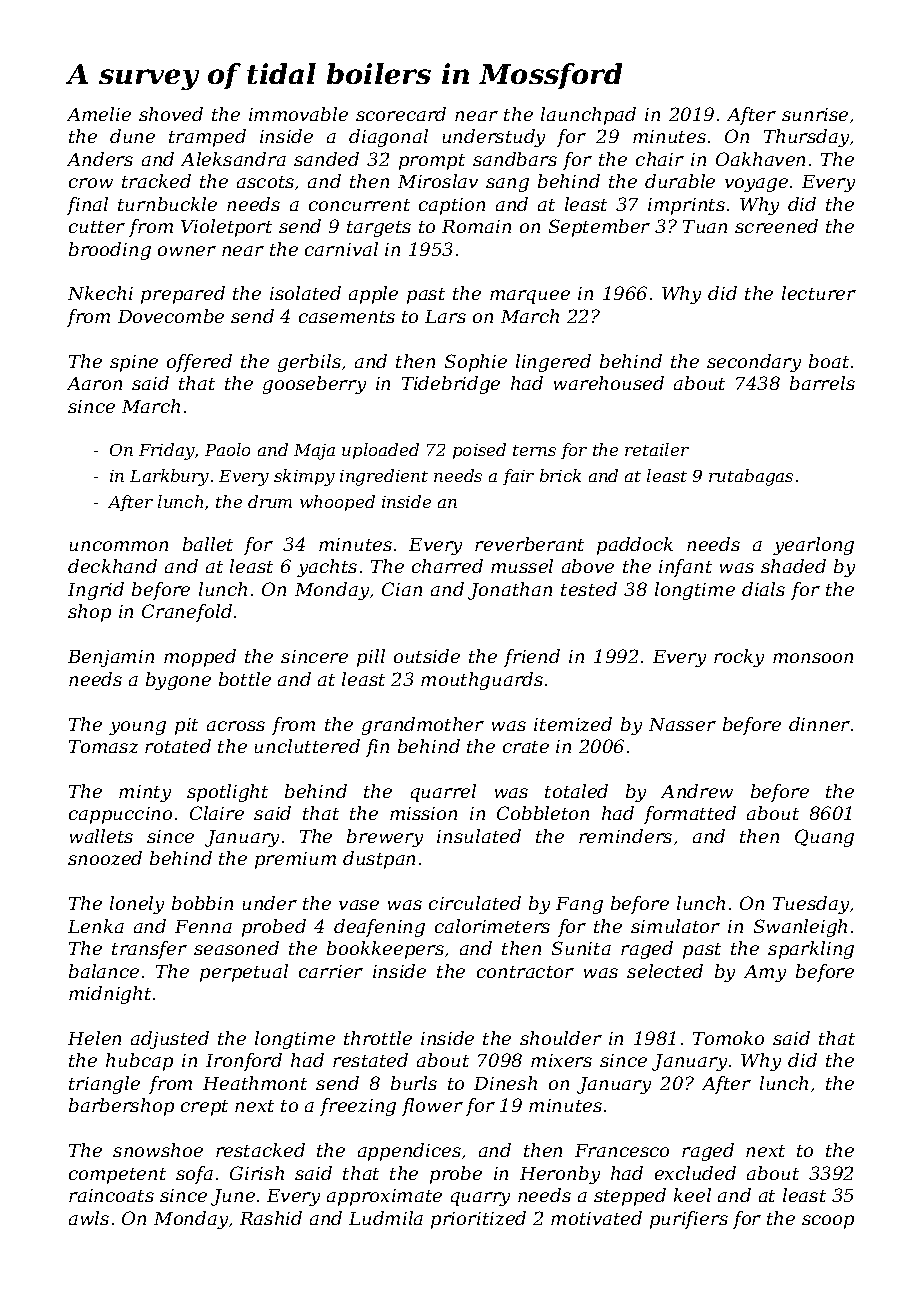  What do you see at coordinates (739, 658) in the screenshot?
I see `rocky` at bounding box center [739, 658].
